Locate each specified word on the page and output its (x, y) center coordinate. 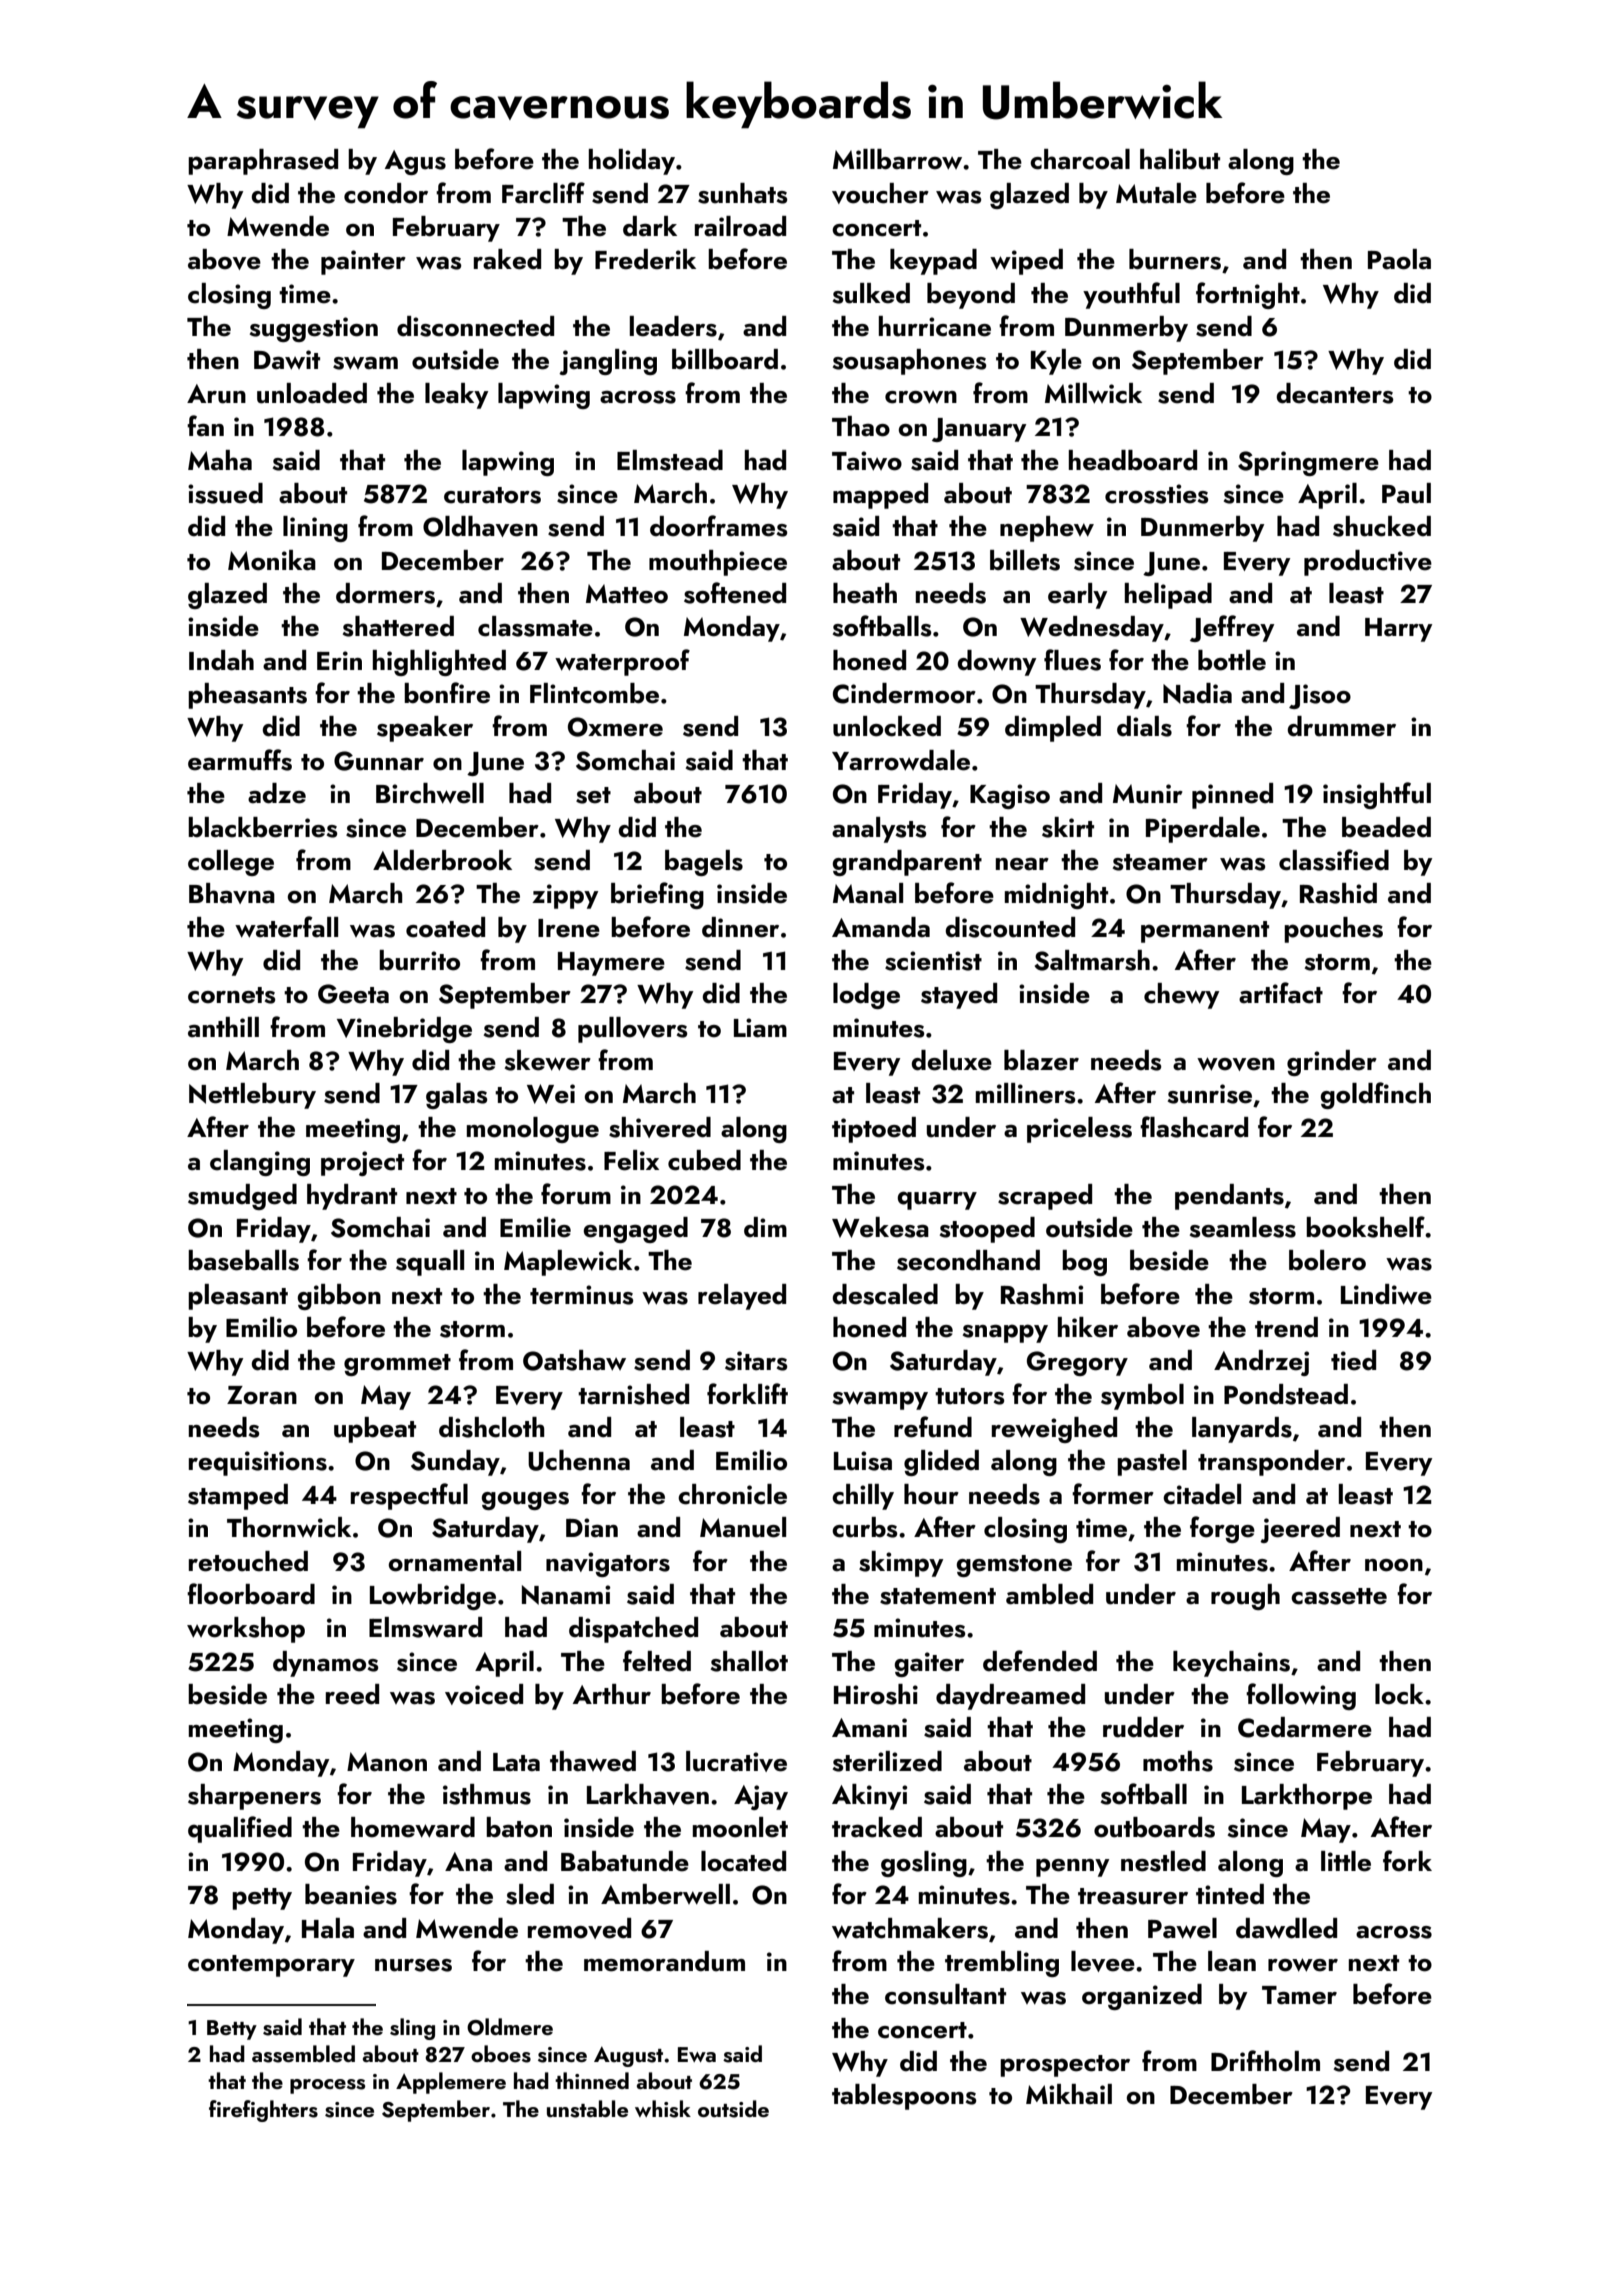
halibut (1180, 159)
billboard (725, 359)
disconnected (475, 326)
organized (1142, 1997)
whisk (663, 2109)
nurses (413, 1965)
